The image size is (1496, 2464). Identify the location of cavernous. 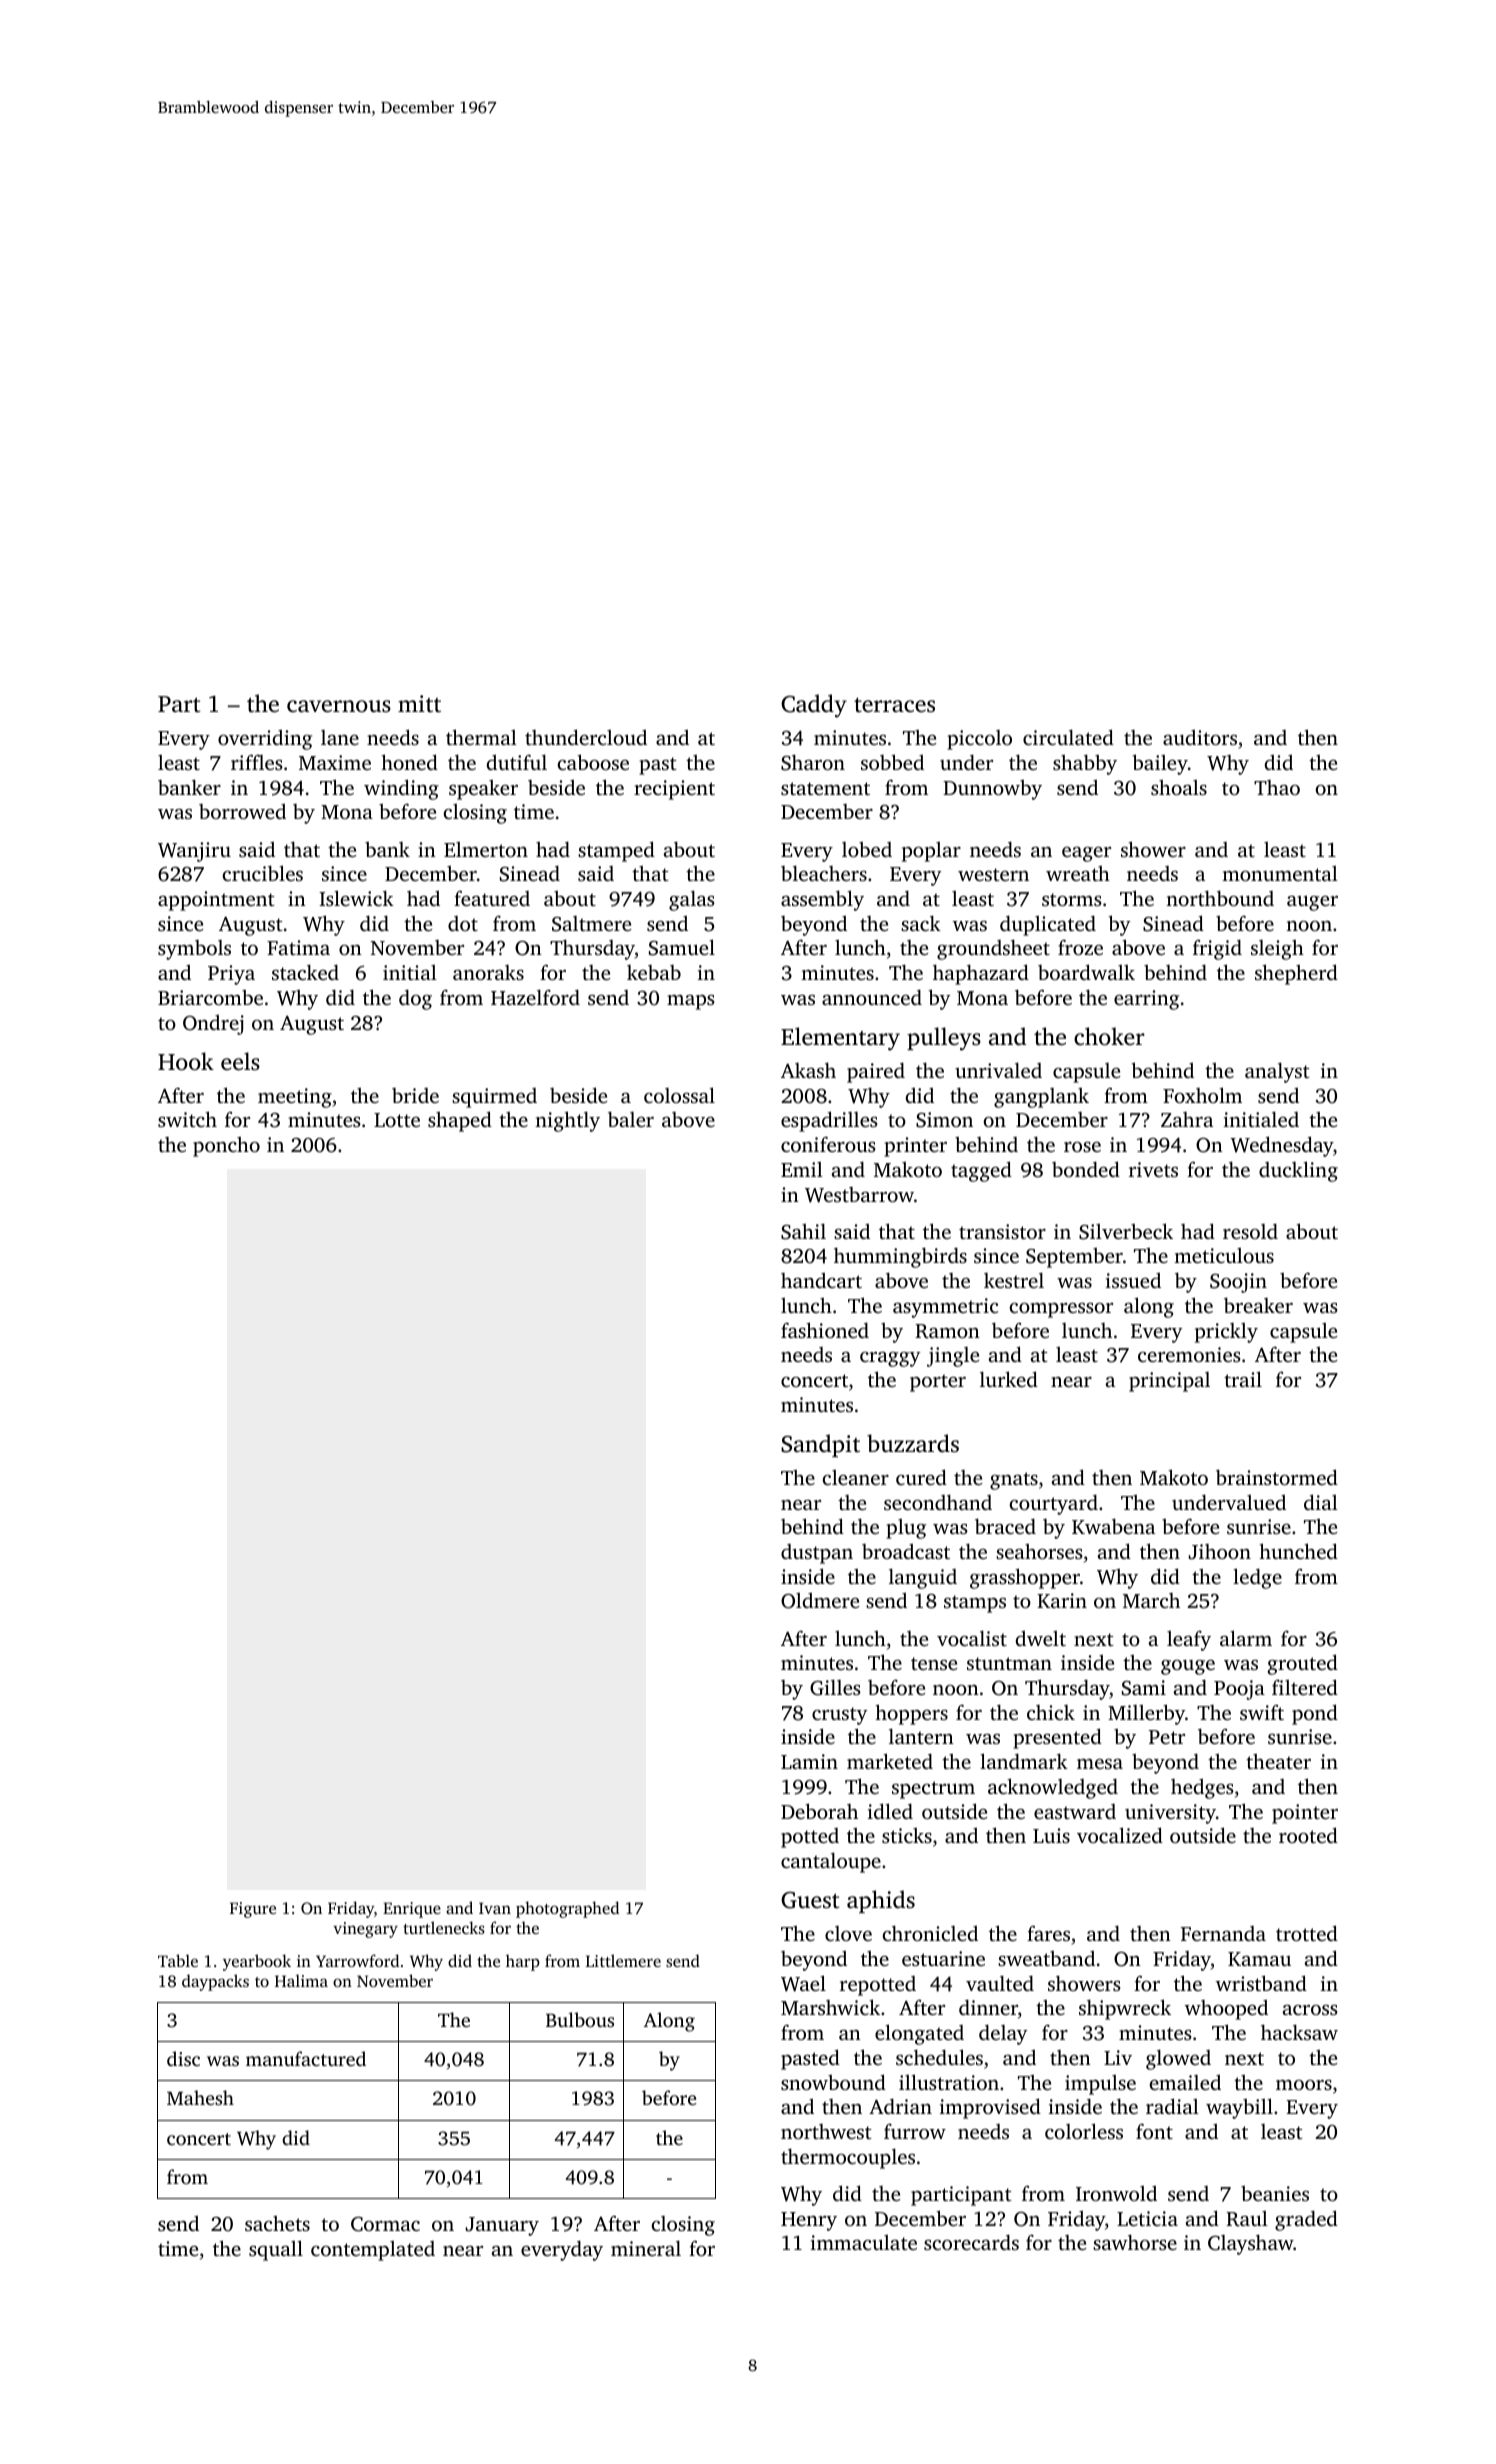
(339, 706).
